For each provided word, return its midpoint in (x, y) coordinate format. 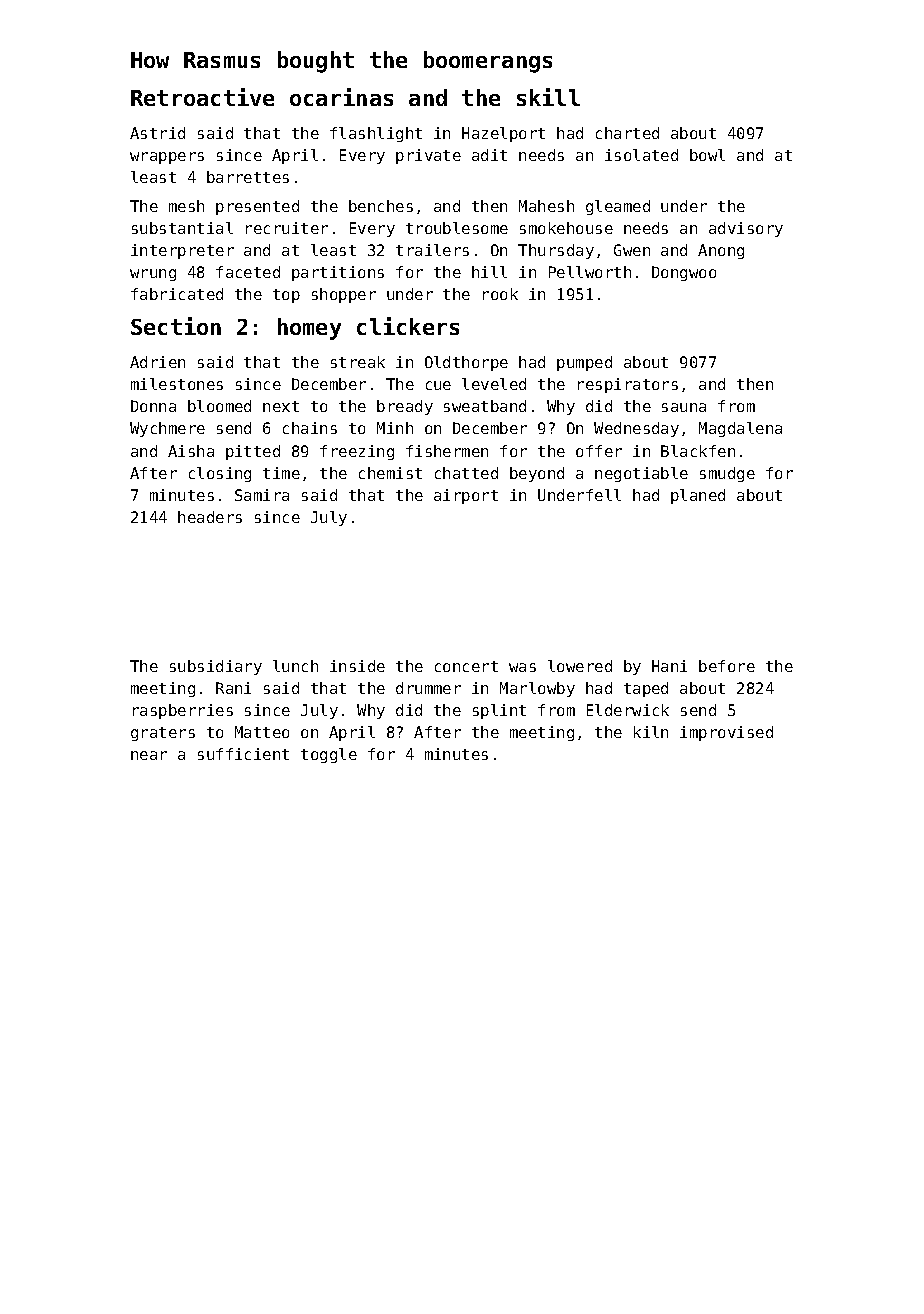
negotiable (641, 474)
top (286, 296)
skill (548, 97)
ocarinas (341, 97)
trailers (432, 250)
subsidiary (216, 667)
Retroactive (202, 97)
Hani (669, 666)
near (149, 755)
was (522, 667)
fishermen (447, 451)
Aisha (191, 451)
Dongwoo (684, 273)
